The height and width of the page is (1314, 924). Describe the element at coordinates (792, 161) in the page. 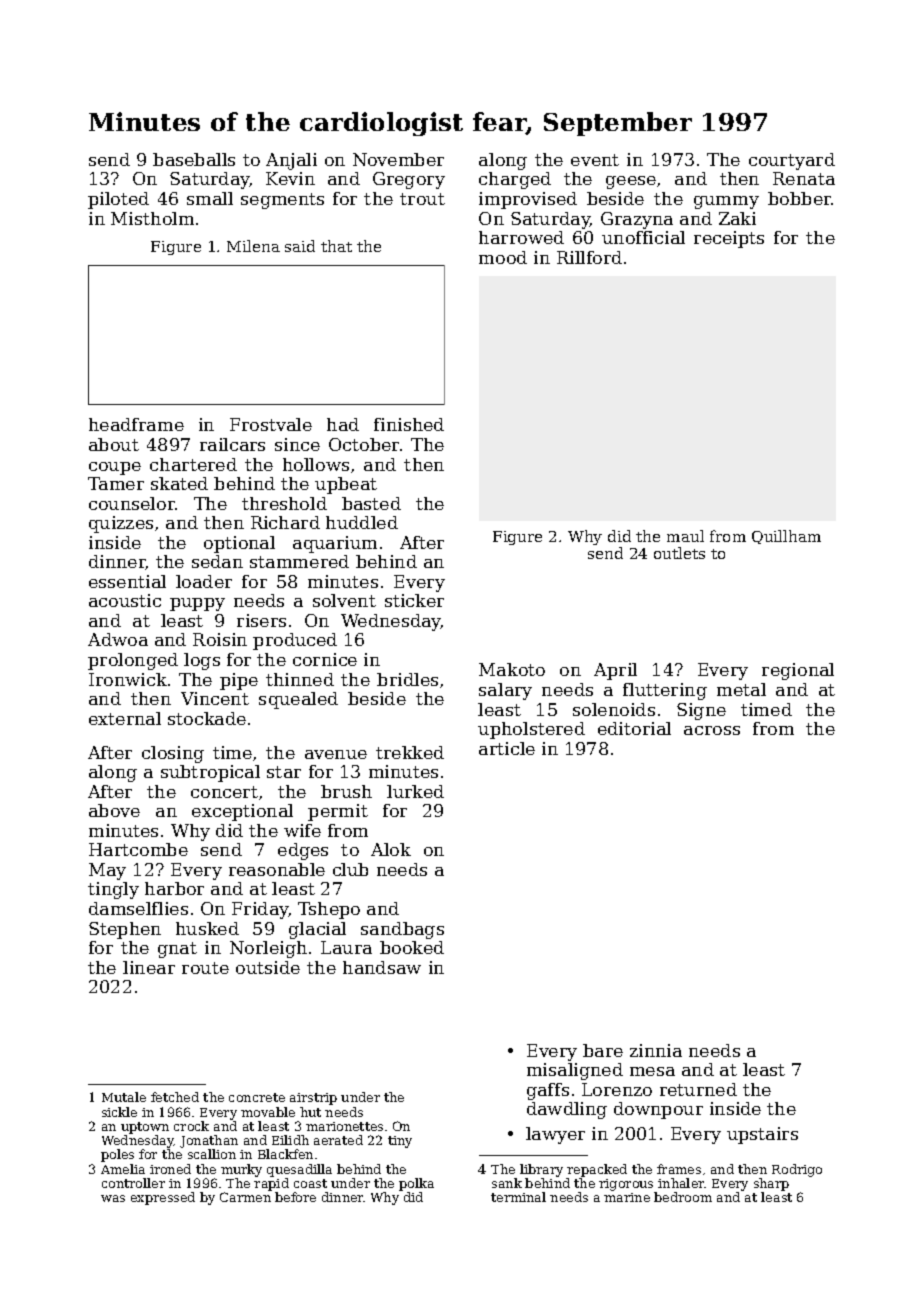

I see `courtyard` at that location.
